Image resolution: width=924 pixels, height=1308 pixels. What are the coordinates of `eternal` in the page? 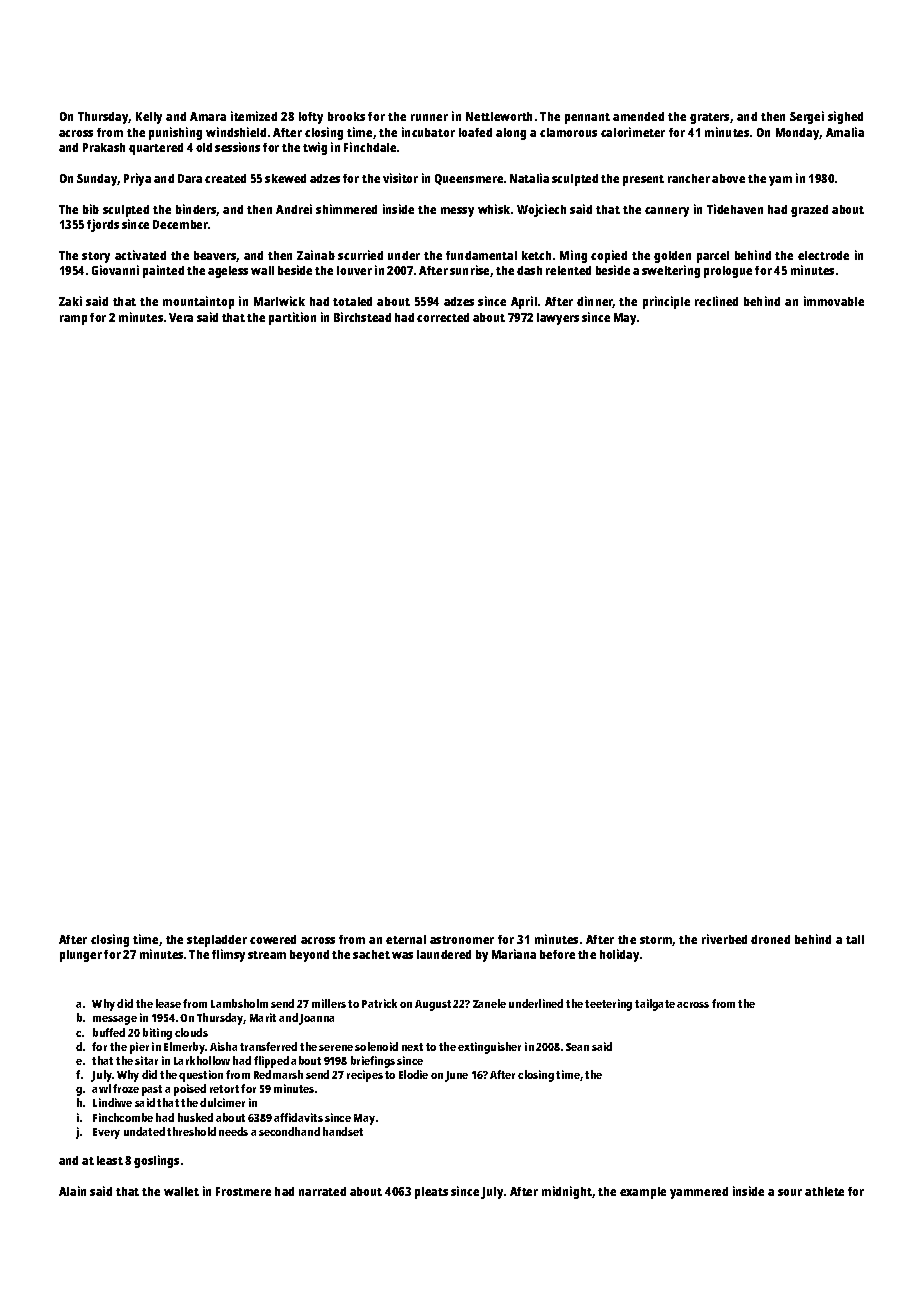 It's located at (406, 939).
